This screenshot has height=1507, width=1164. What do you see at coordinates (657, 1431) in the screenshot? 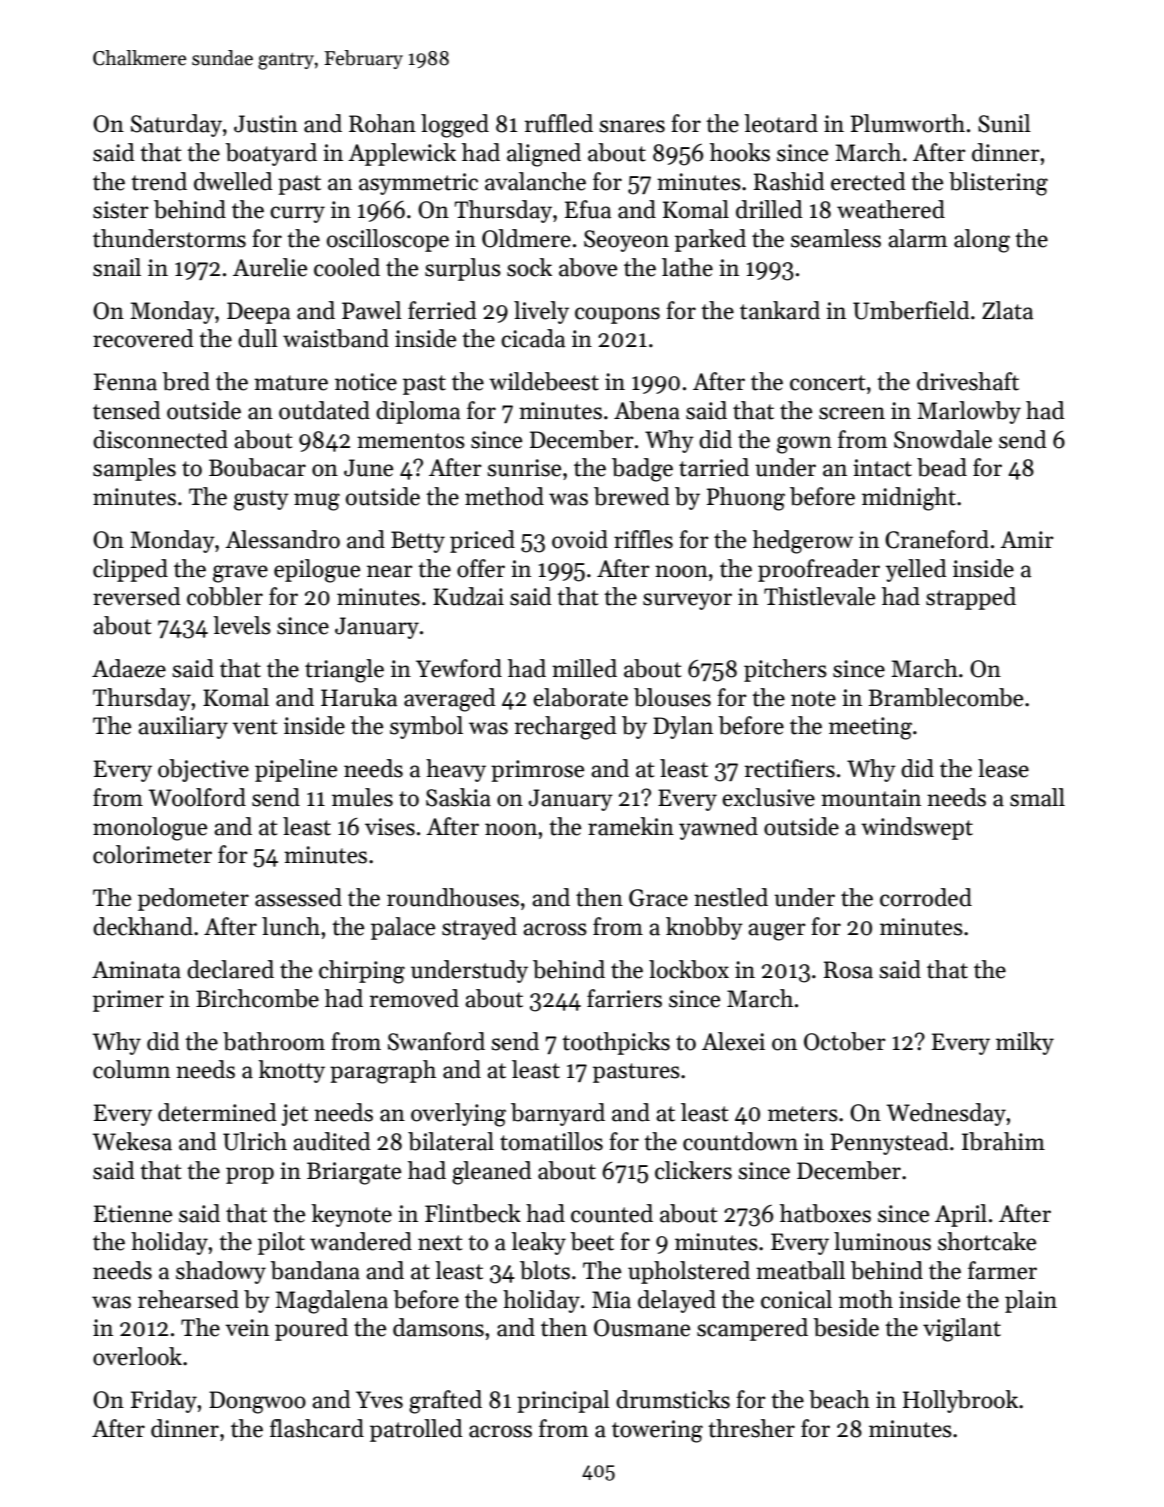
I see `towering` at bounding box center [657, 1431].
